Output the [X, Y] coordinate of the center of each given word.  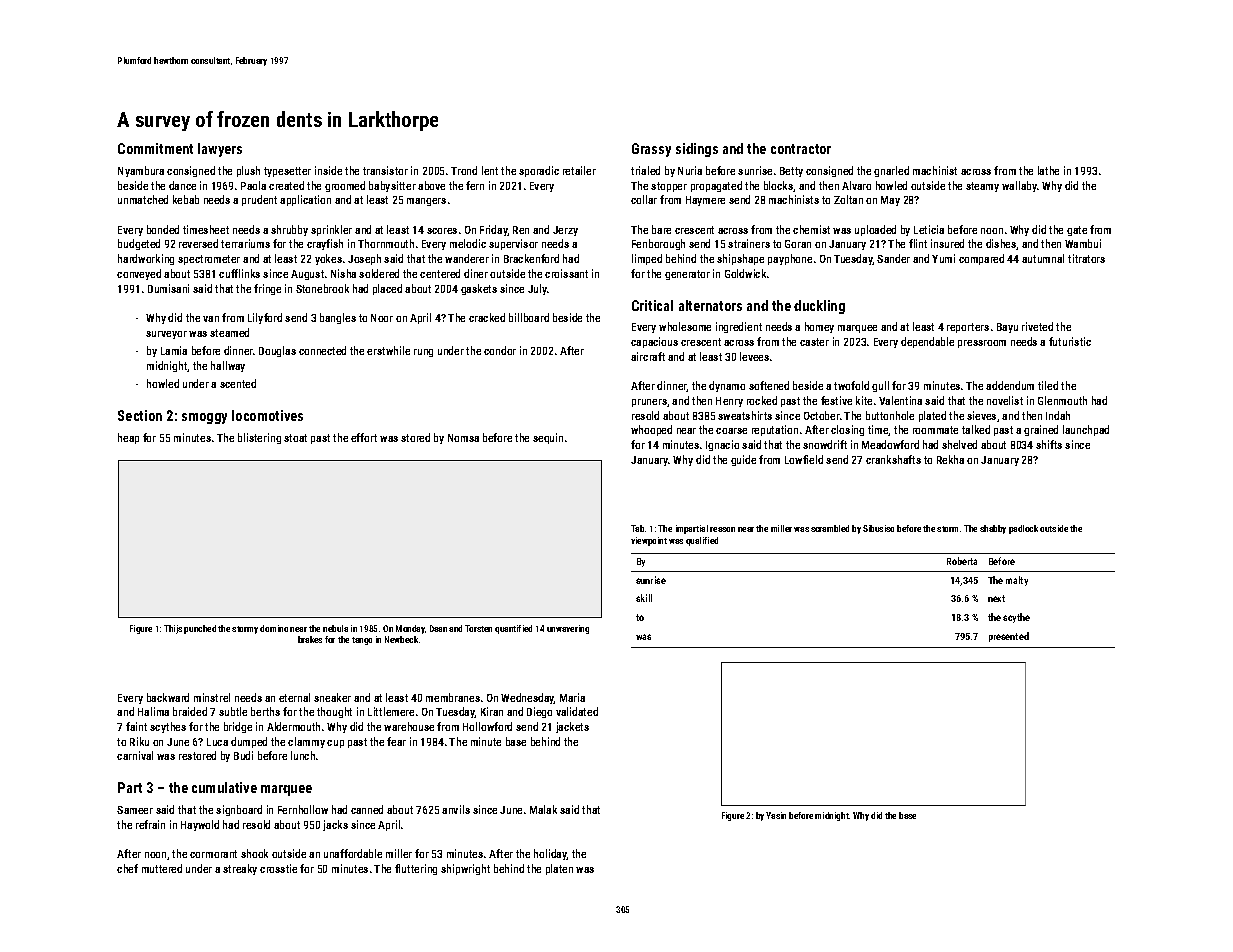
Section [140, 415]
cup [335, 744]
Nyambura [141, 171]
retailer [579, 170]
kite [864, 400]
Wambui [1083, 243]
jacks [335, 825]
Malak [543, 809]
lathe [1048, 170]
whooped [651, 430]
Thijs [173, 629]
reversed [198, 243]
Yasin [776, 815]
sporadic [539, 171]
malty [1017, 581]
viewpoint [649, 541]
